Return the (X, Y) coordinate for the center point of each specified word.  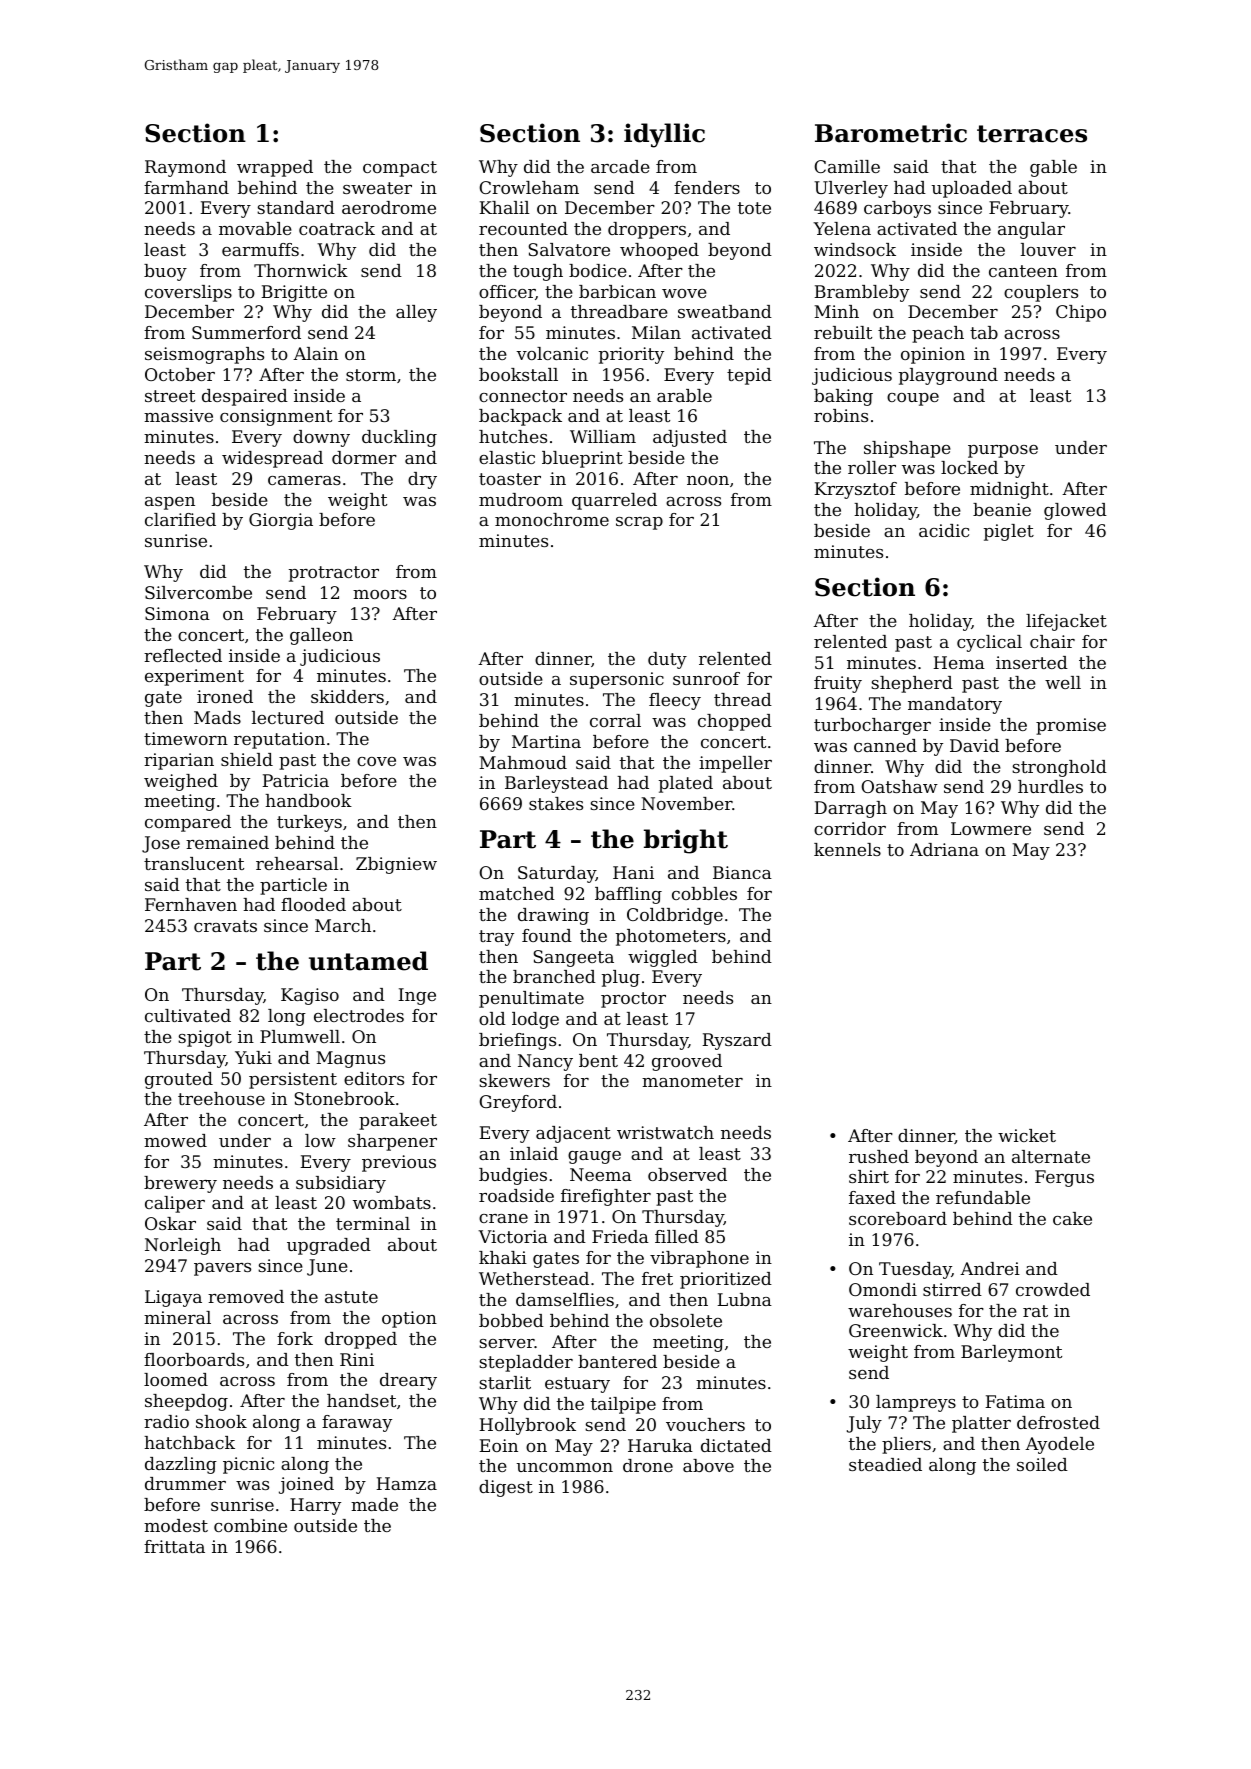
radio (166, 1421)
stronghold (1059, 768)
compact (400, 169)
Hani (633, 872)
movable (255, 228)
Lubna (744, 1299)
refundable (983, 1197)
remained (227, 842)
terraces (1032, 134)
